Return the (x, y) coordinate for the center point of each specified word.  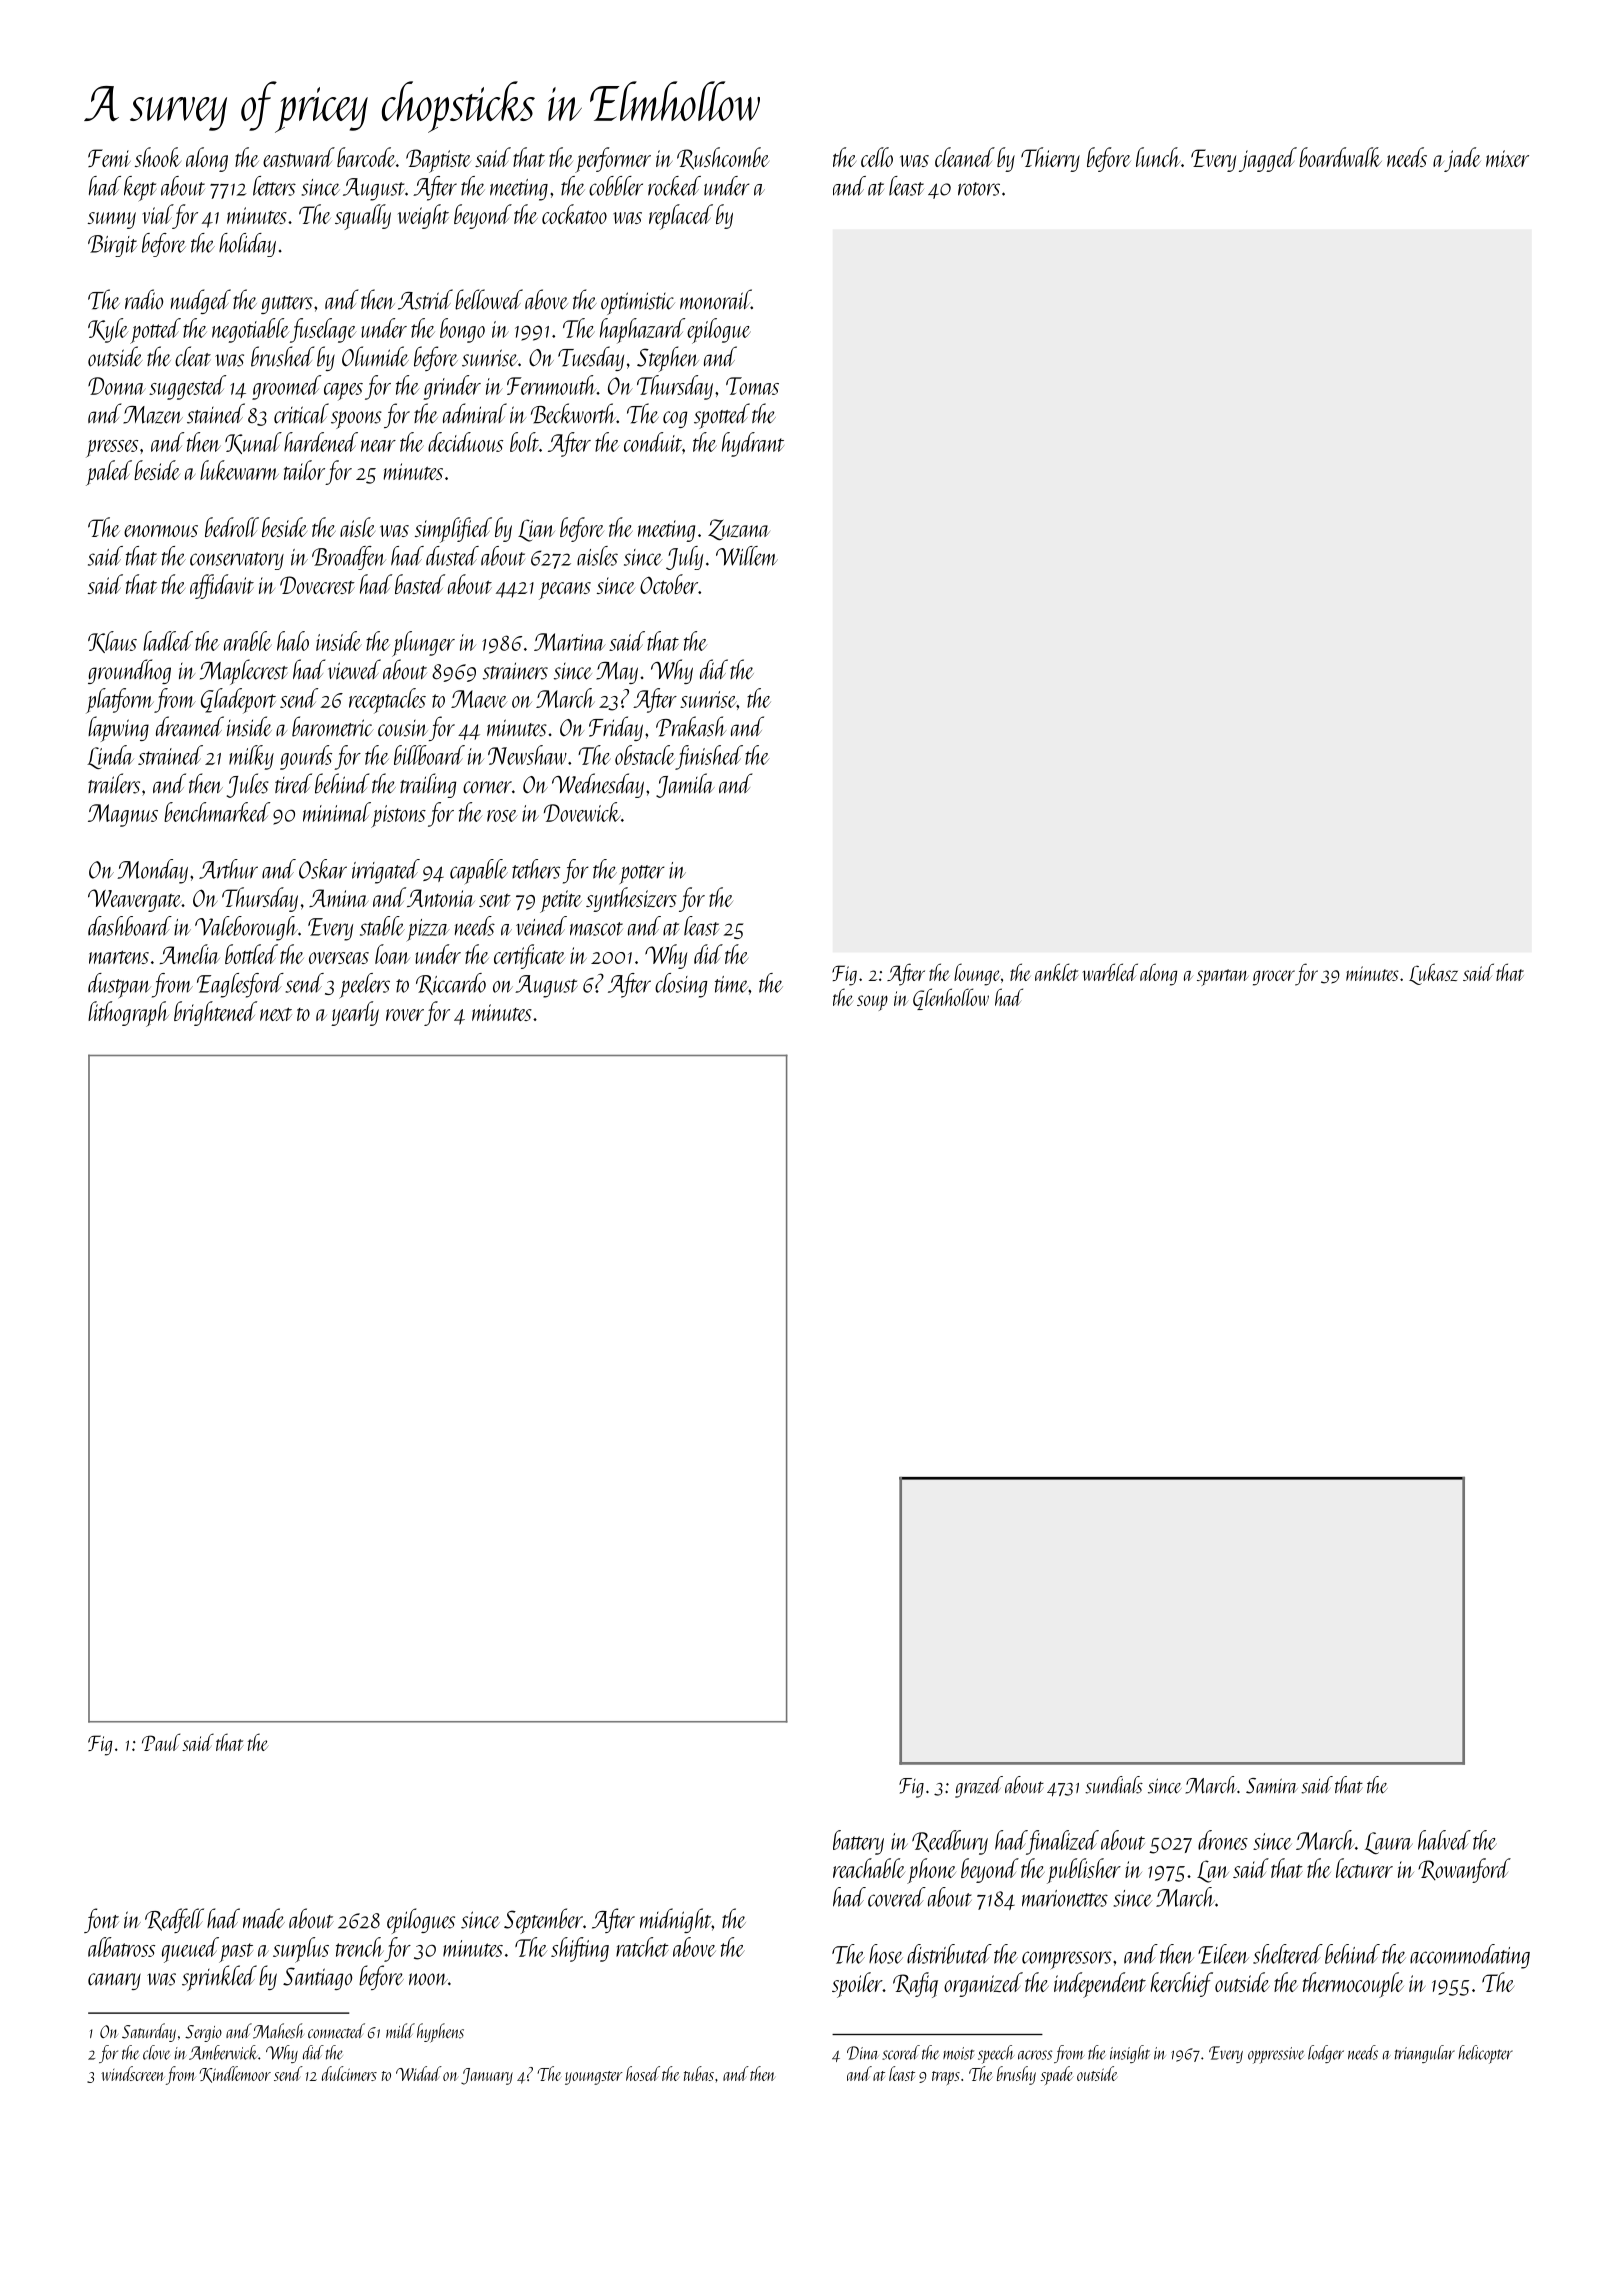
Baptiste (438, 161)
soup (872, 1003)
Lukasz (1433, 974)
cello (877, 157)
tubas (699, 2073)
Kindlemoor (235, 2074)
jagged (1268, 159)
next (276, 1014)
